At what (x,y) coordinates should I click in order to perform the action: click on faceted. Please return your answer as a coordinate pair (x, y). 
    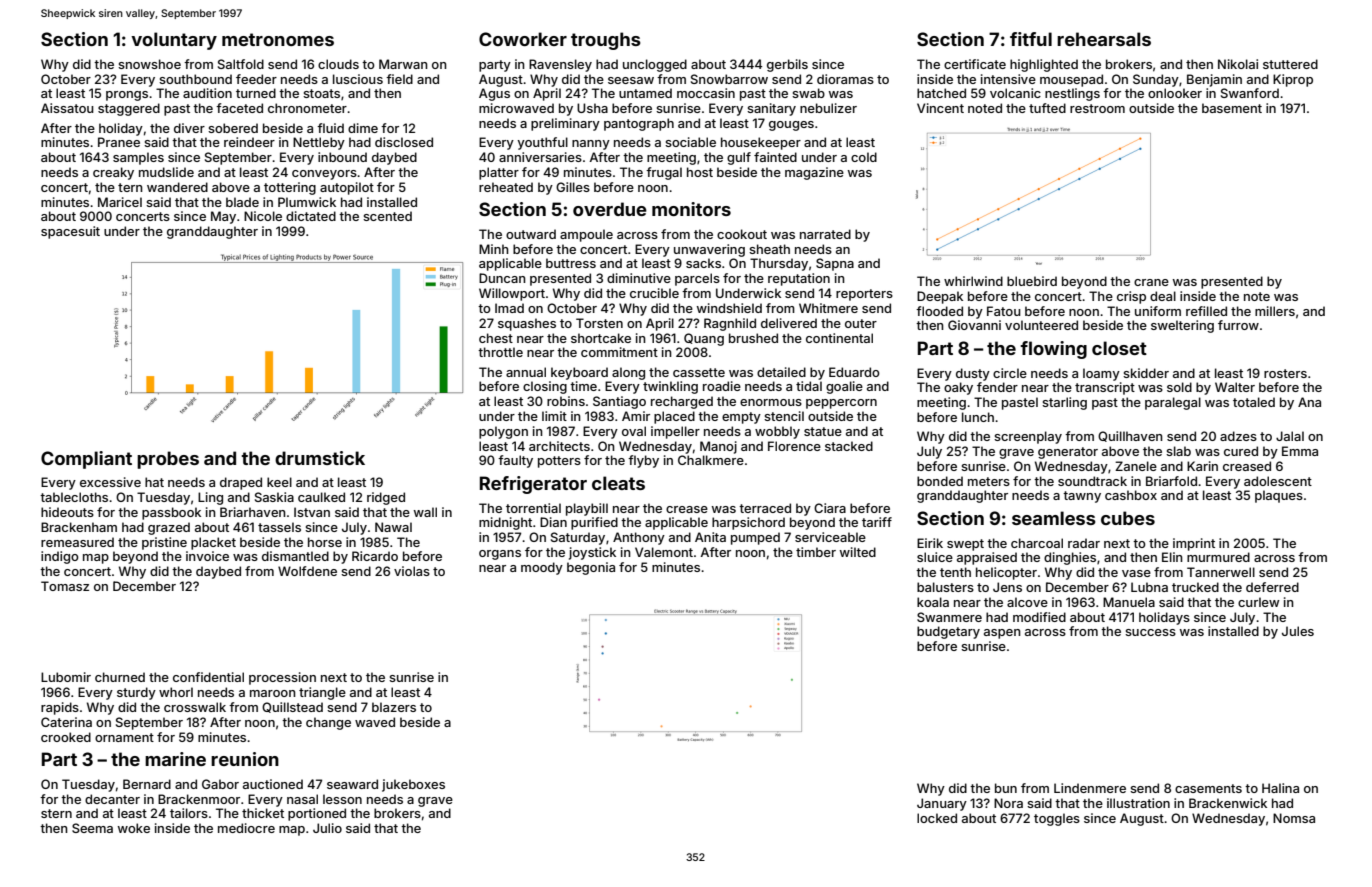
    Looking at the image, I should click on (239, 108).
